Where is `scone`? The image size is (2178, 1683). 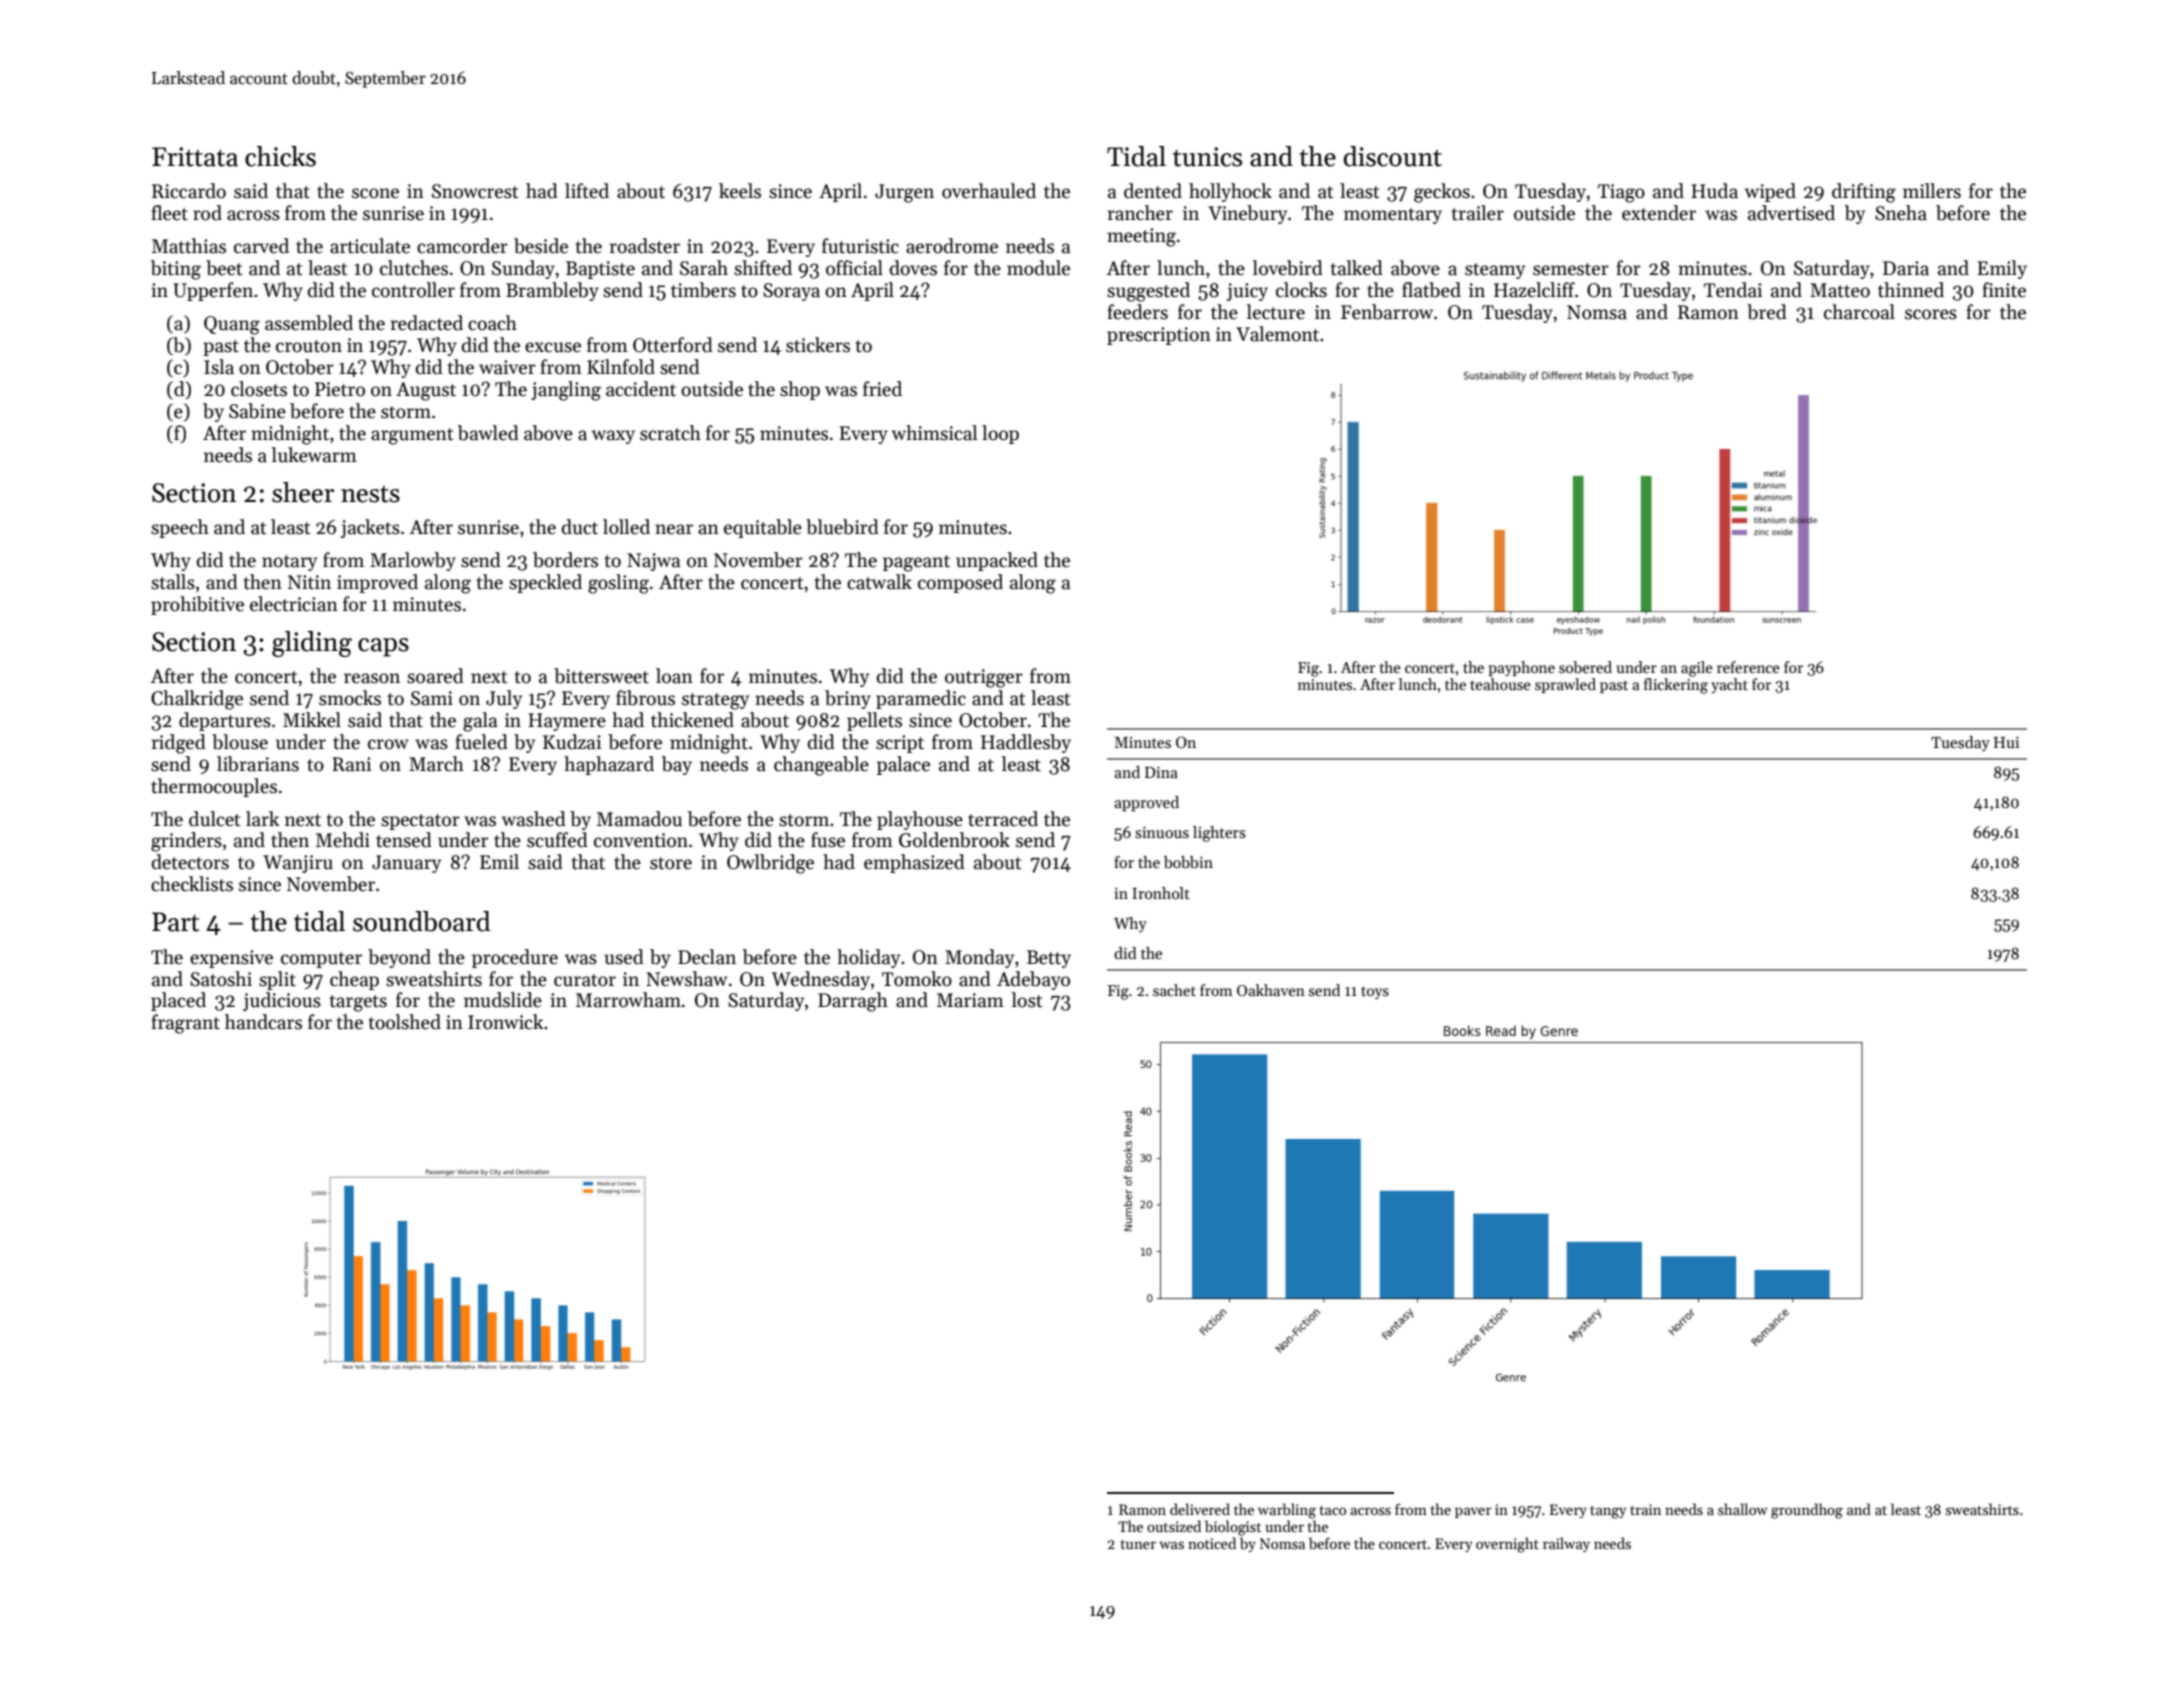
scone is located at coordinates (375, 193).
